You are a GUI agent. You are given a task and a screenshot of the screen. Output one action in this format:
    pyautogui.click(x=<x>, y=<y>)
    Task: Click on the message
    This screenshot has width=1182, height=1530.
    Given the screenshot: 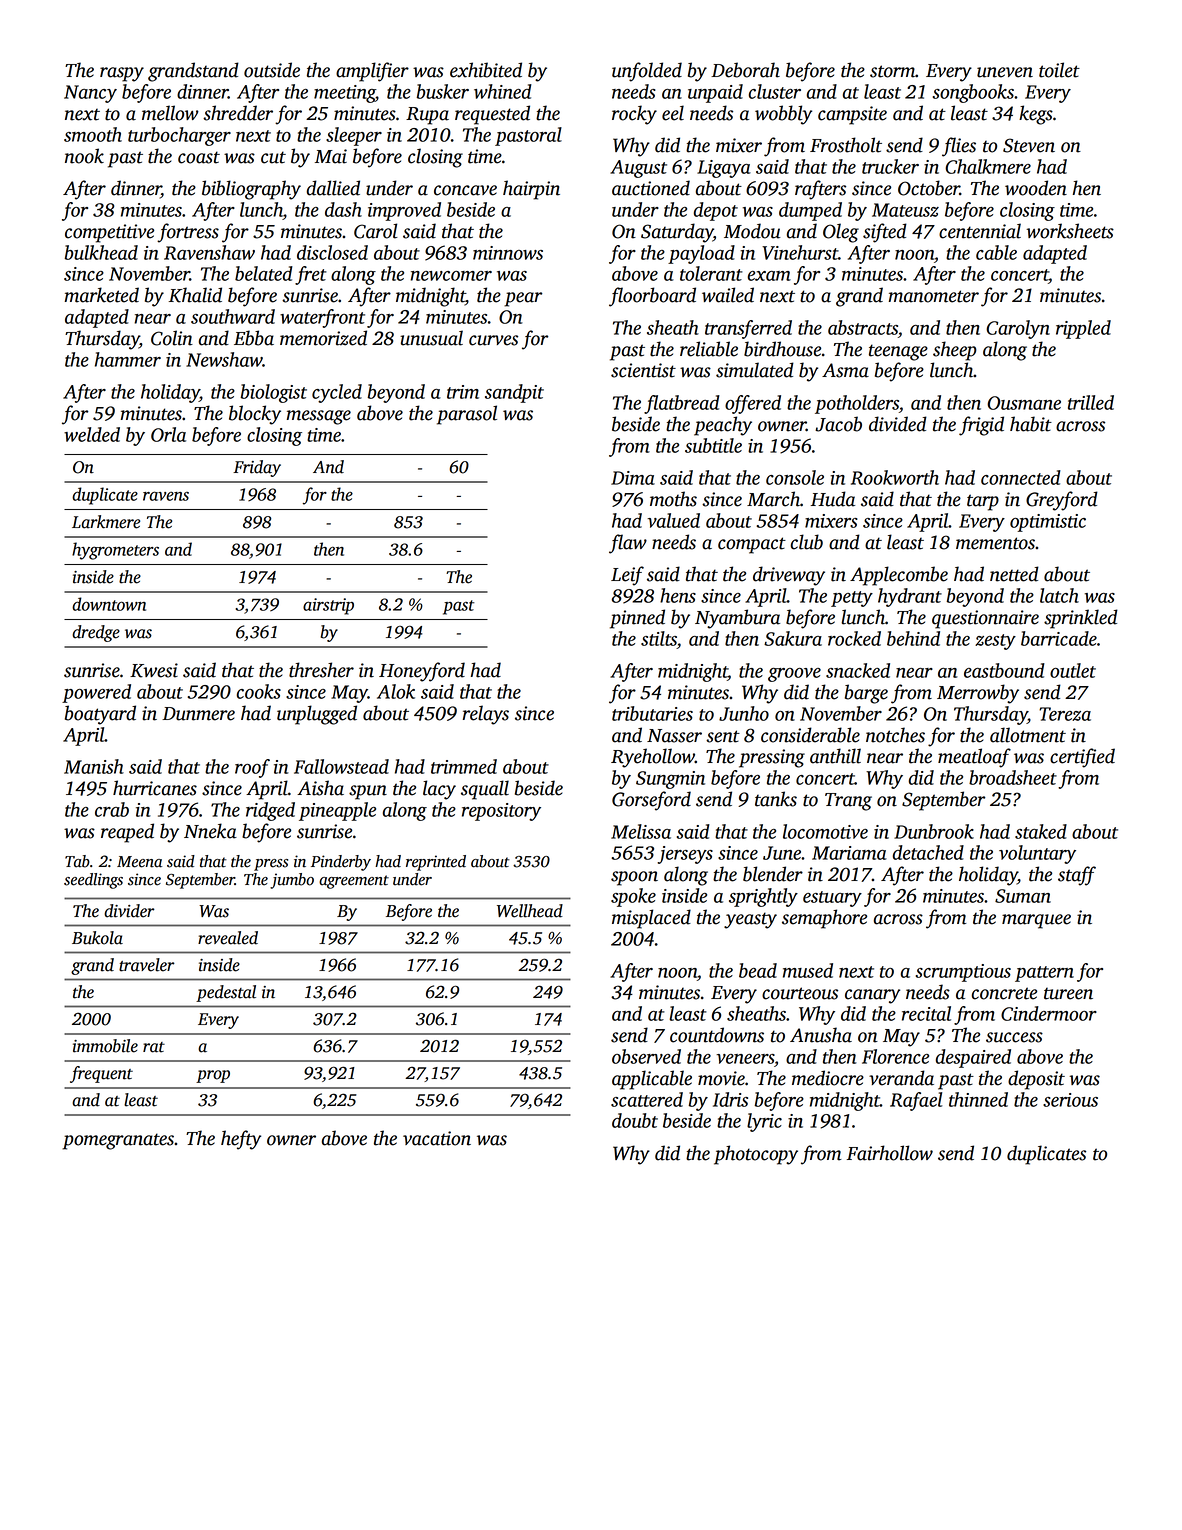 What is the action you would take?
    pyautogui.click(x=319, y=417)
